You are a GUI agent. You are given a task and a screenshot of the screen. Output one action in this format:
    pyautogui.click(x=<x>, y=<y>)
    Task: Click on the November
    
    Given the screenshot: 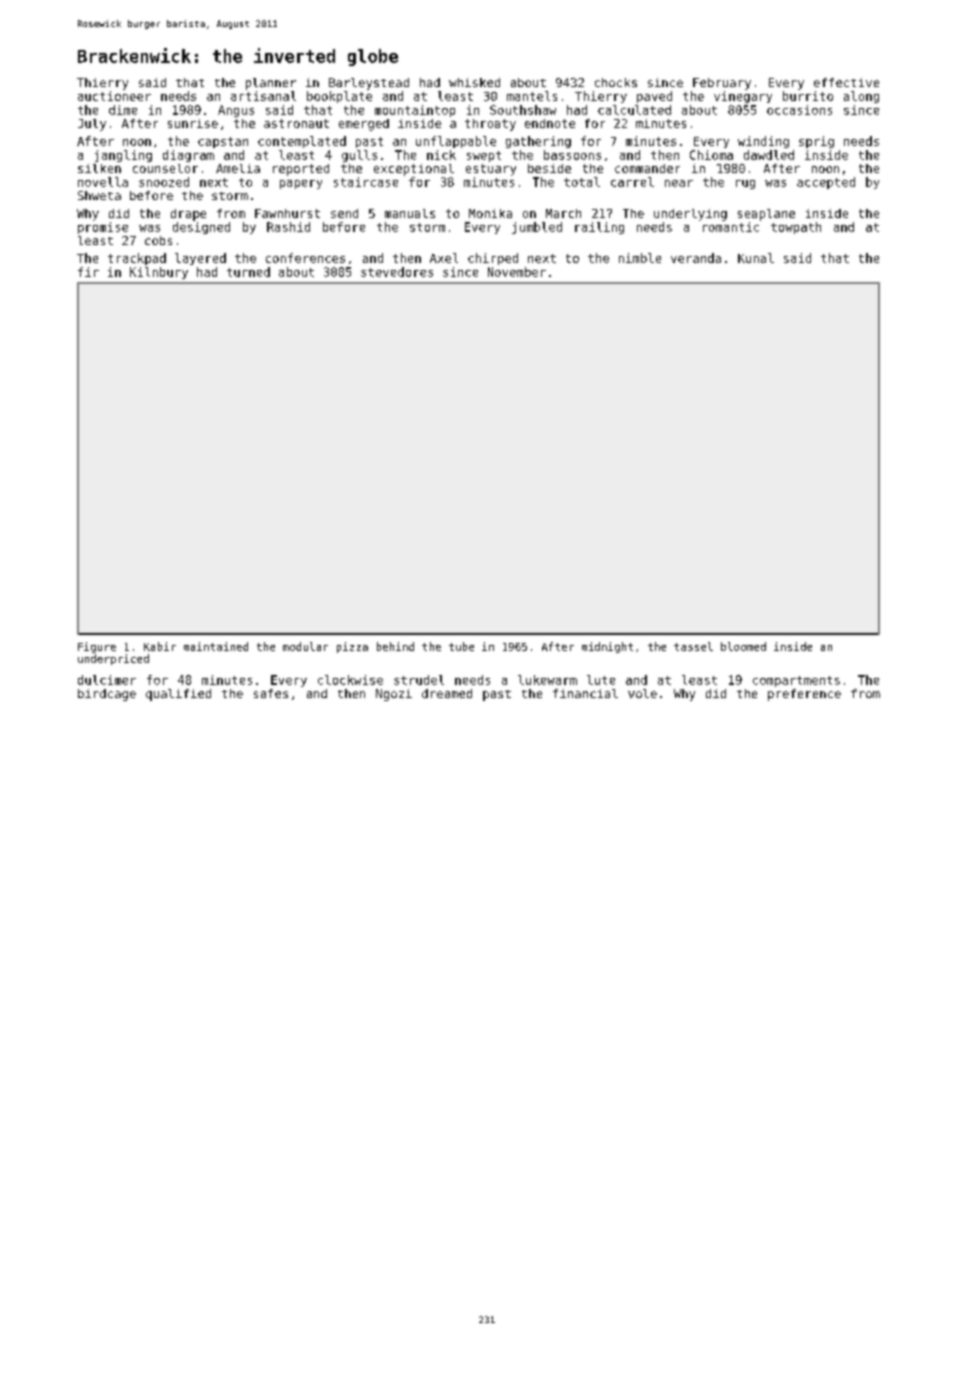 What is the action you would take?
    pyautogui.click(x=517, y=272)
